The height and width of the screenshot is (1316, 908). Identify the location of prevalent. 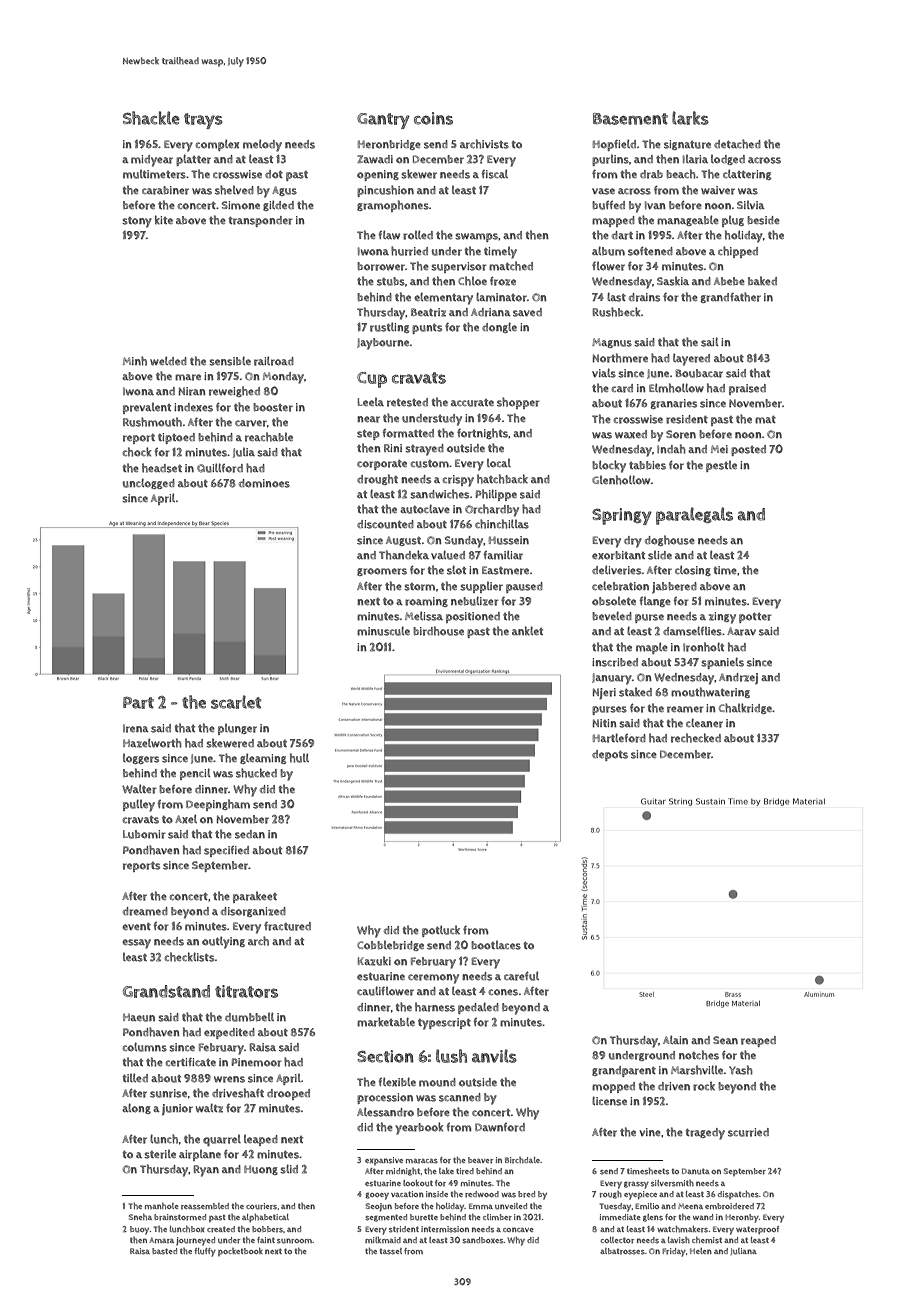
(147, 408).
